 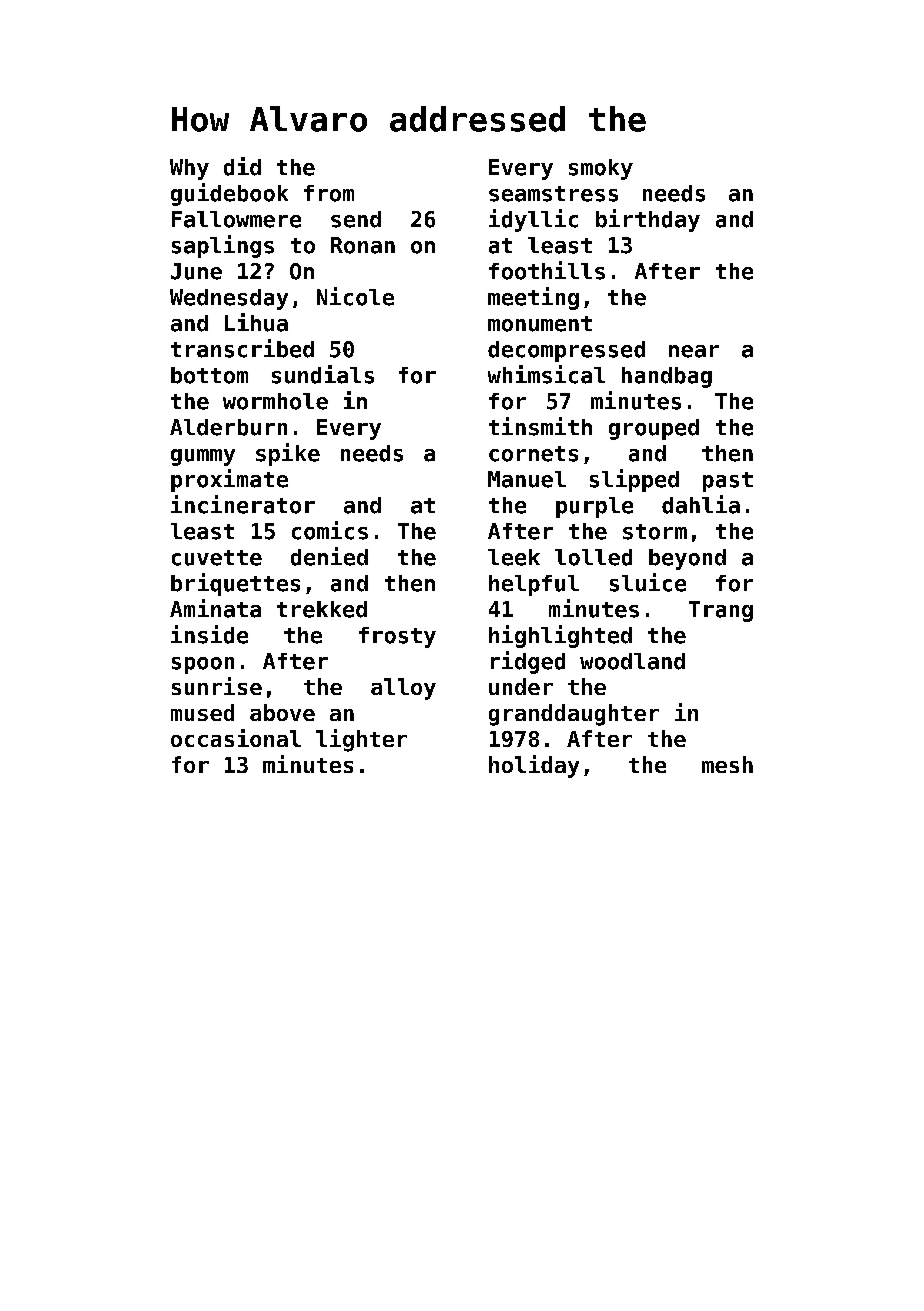 I want to click on Why, so click(x=189, y=169).
